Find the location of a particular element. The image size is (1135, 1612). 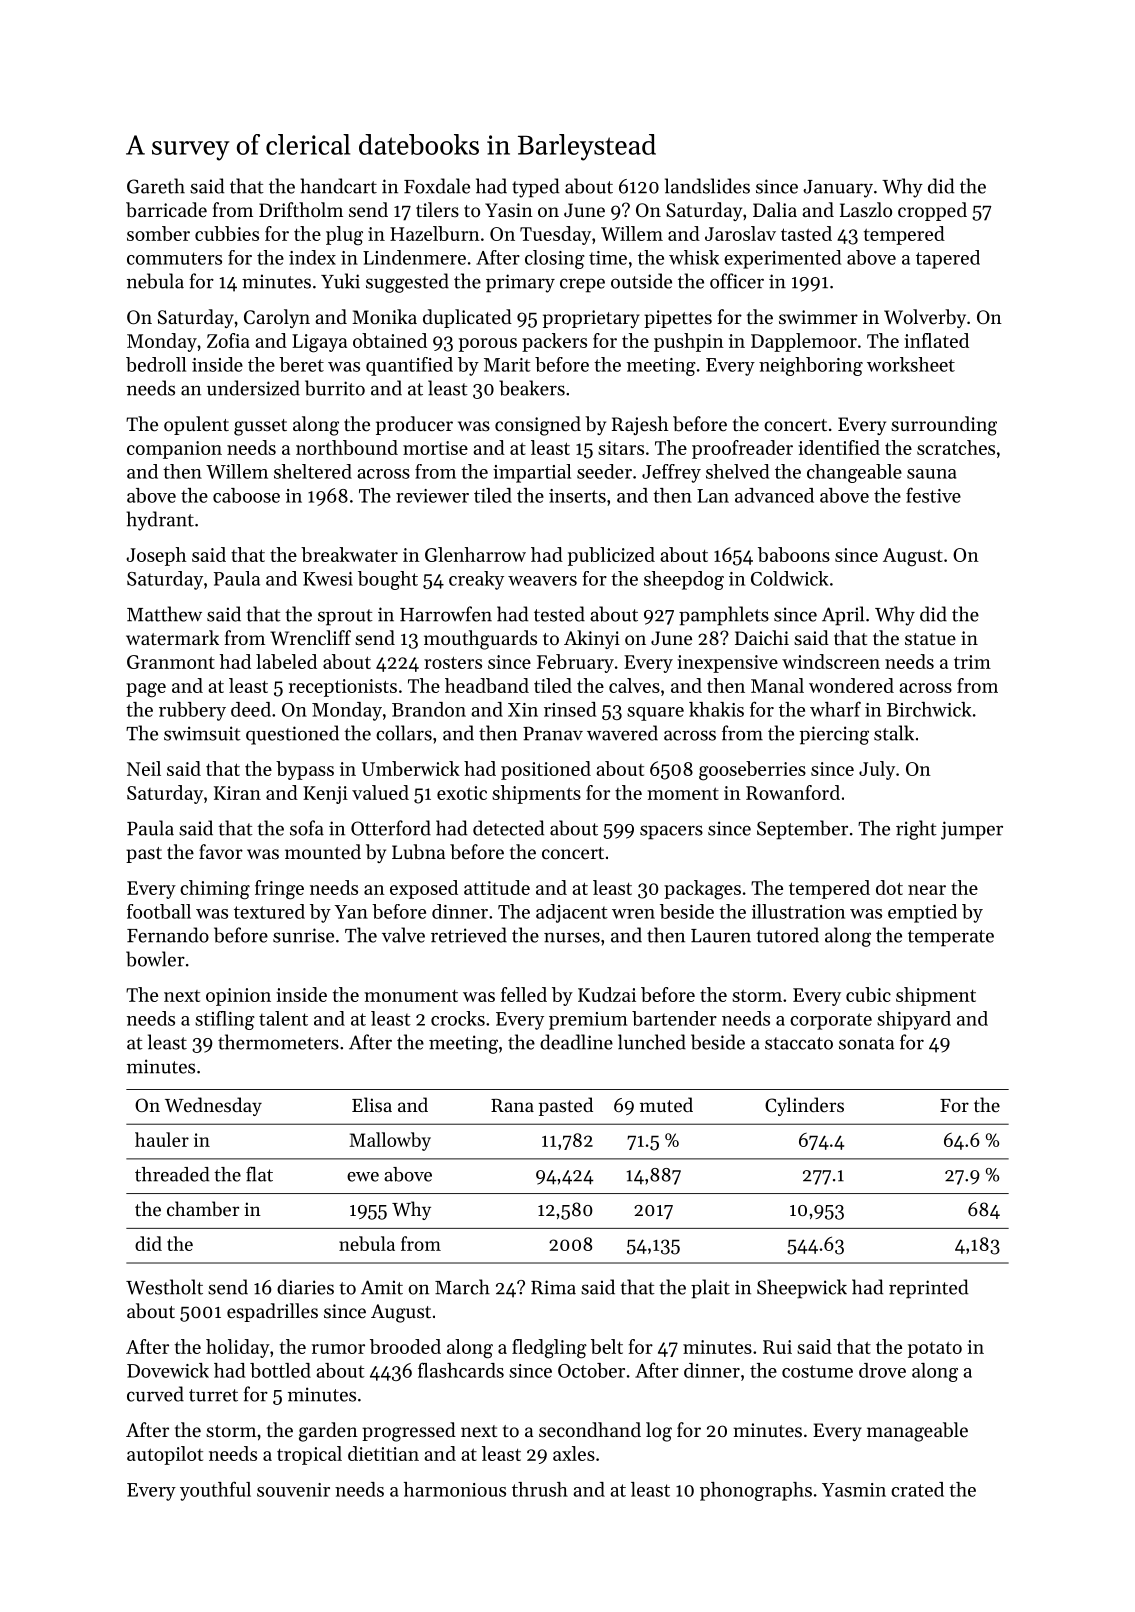

harmonious is located at coordinates (455, 1489).
